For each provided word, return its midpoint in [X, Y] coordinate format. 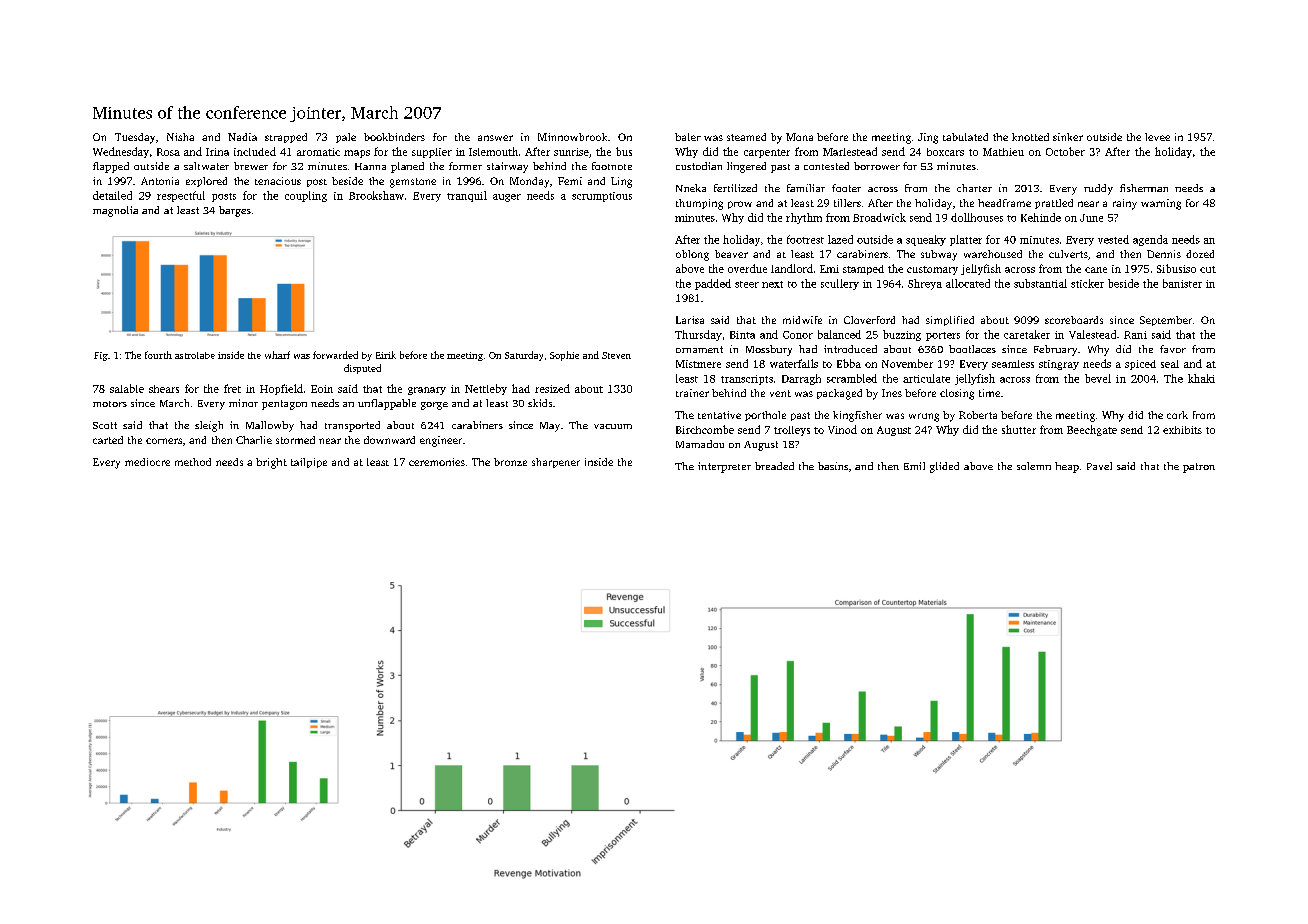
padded [713, 284]
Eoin [322, 389]
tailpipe [309, 463]
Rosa [168, 152]
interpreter [724, 467]
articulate [926, 378]
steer [747, 284]
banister [1182, 283]
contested [826, 166]
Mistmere [698, 364]
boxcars [945, 152]
